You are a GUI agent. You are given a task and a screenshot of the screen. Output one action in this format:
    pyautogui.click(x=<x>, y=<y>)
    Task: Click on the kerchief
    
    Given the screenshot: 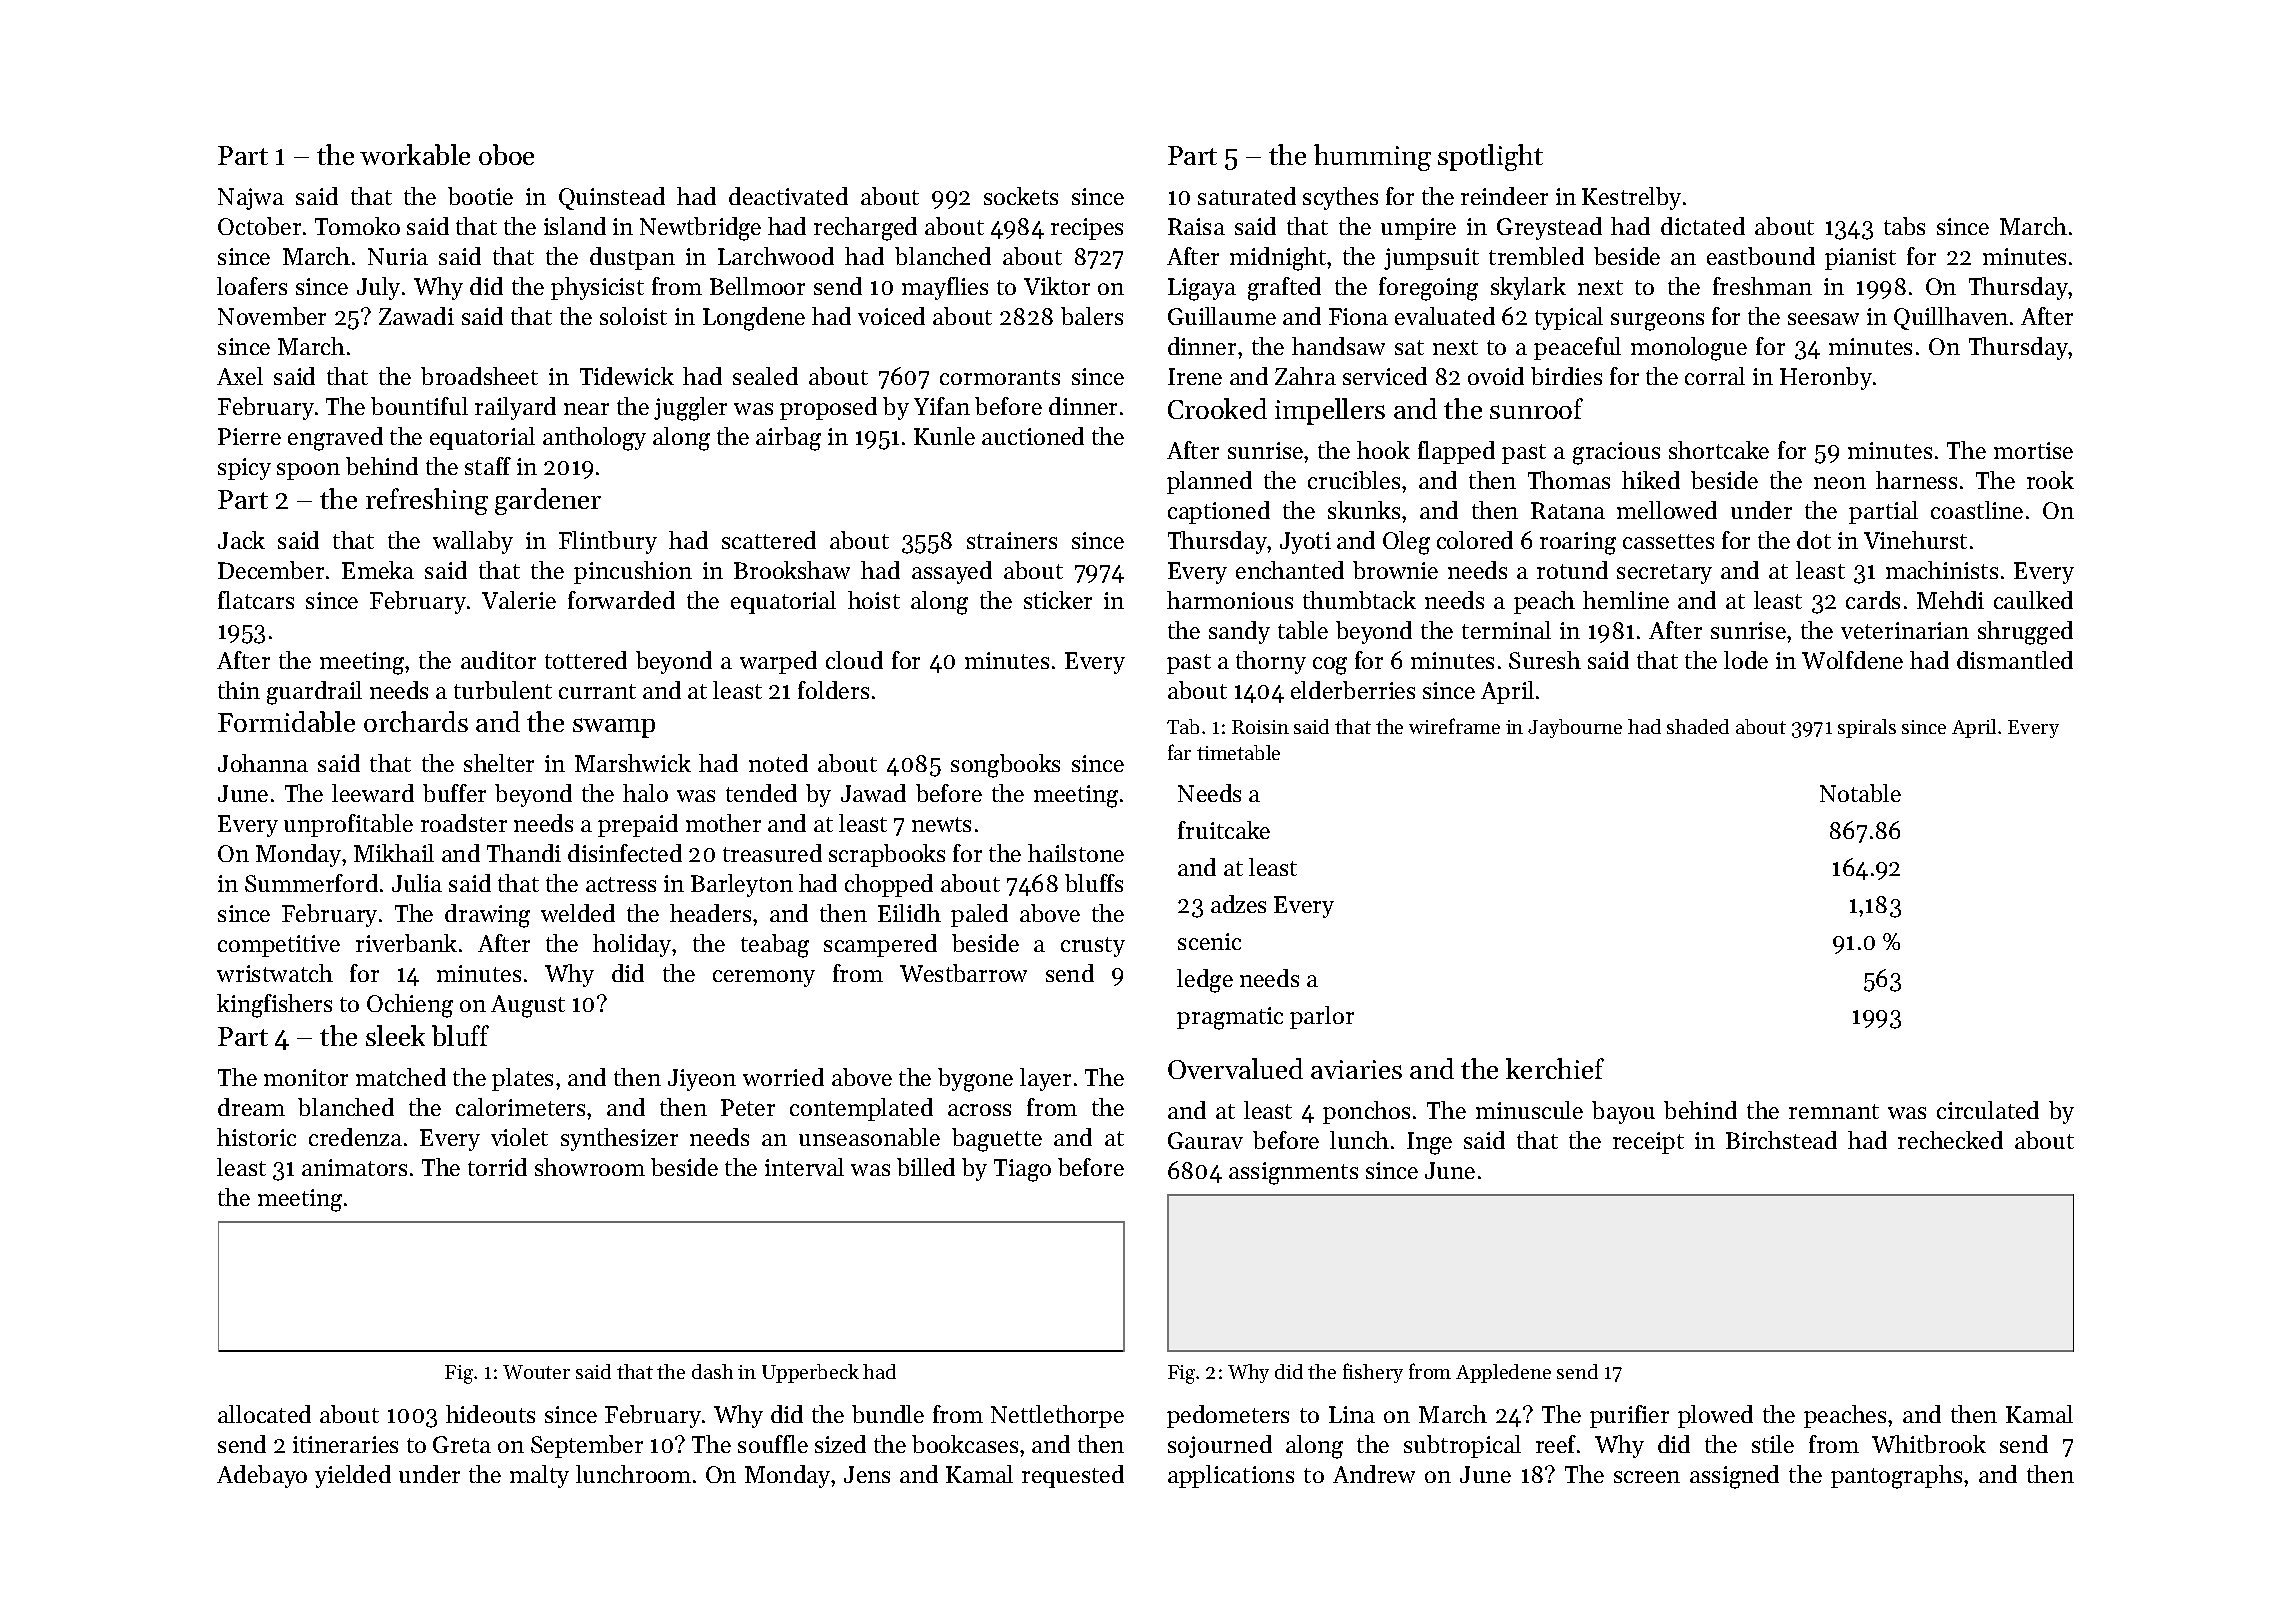 What is the action you would take?
    pyautogui.click(x=1555, y=1068)
